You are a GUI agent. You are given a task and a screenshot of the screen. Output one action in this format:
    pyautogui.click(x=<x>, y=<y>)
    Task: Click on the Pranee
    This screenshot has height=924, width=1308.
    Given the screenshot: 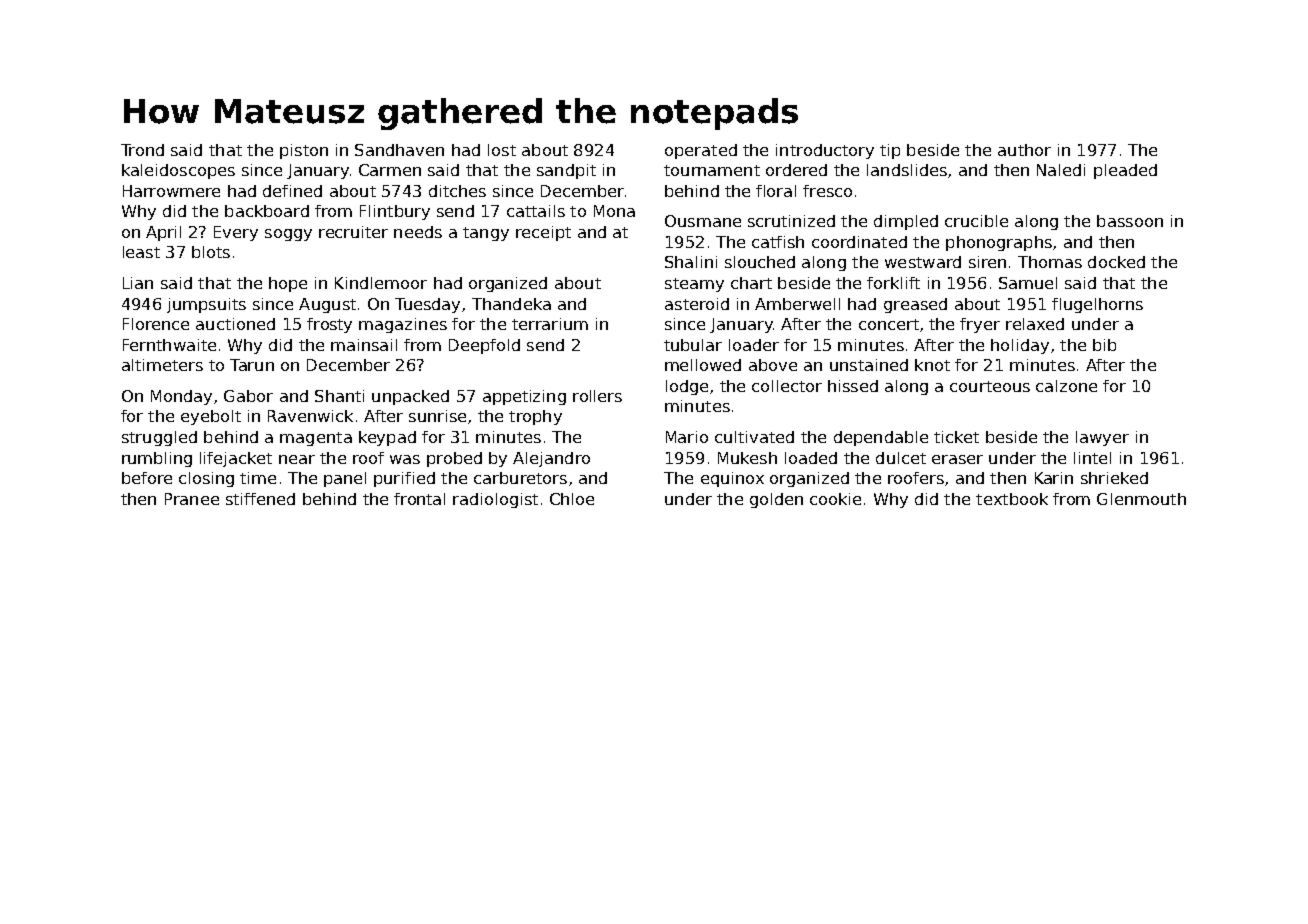 What is the action you would take?
    pyautogui.click(x=192, y=499)
